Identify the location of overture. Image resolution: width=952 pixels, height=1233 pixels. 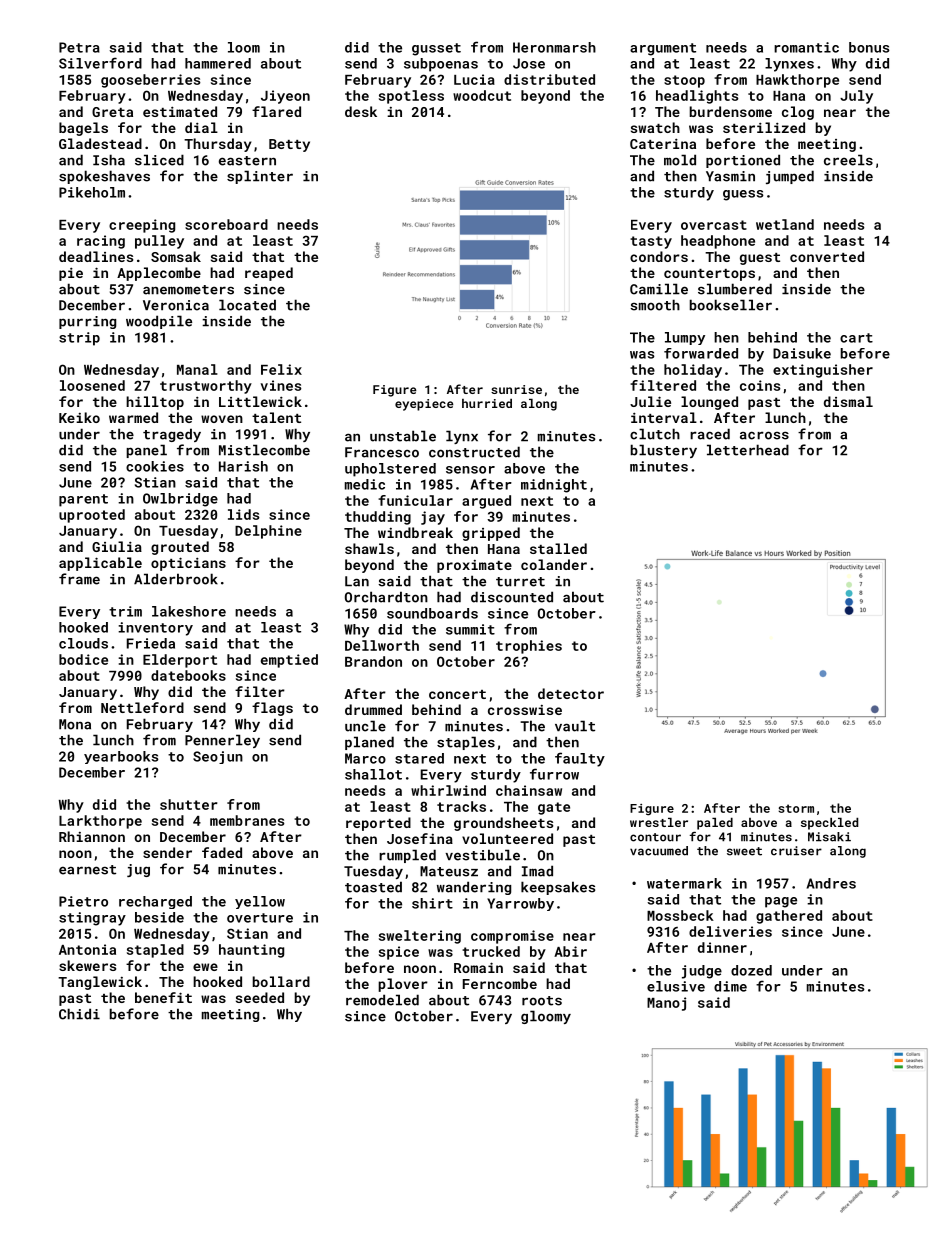
(260, 918).
